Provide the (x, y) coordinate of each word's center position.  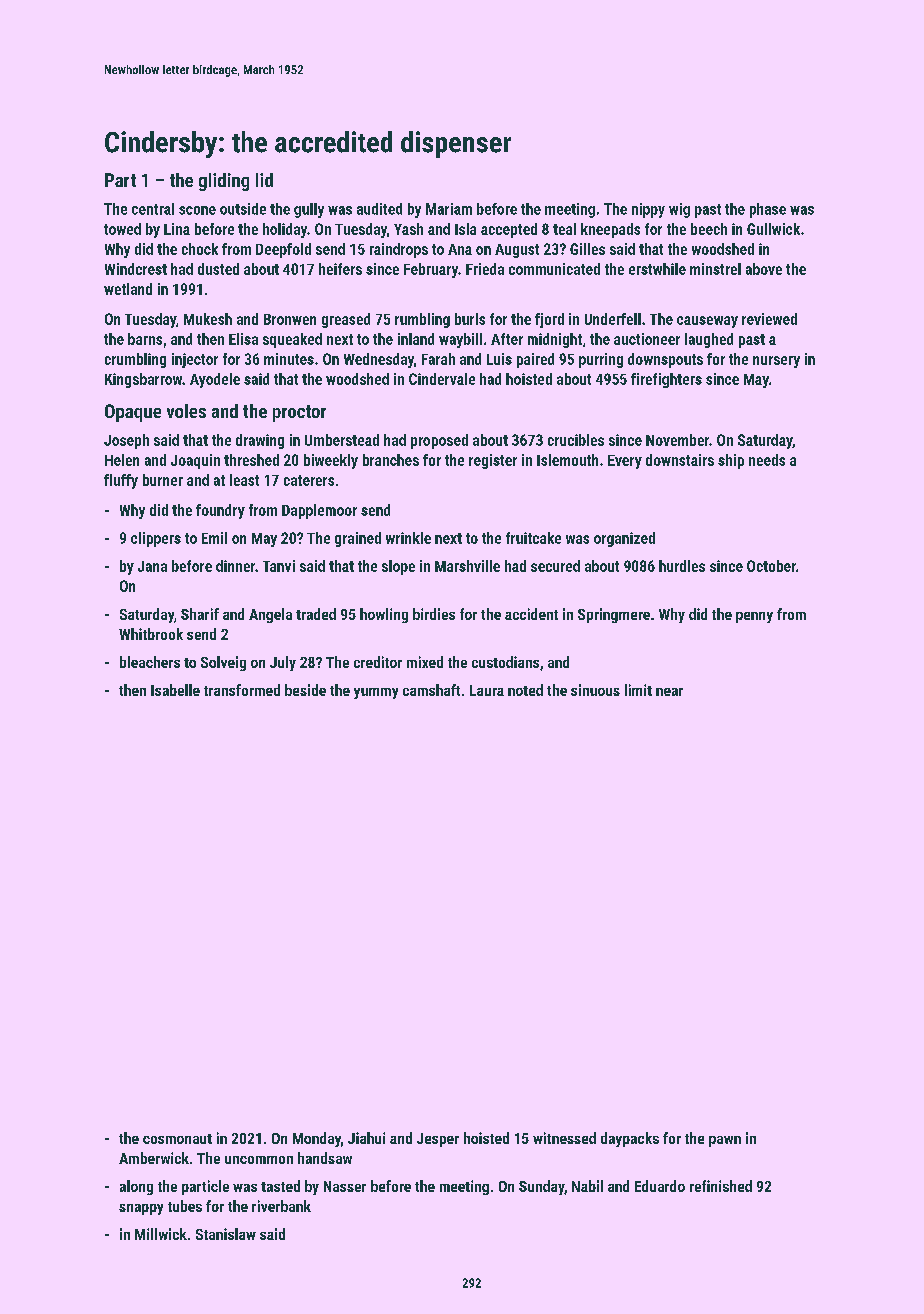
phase (768, 210)
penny (754, 617)
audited (379, 209)
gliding (224, 182)
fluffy (121, 481)
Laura (487, 690)
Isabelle (175, 690)
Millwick (161, 1234)
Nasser (345, 1186)
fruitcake (533, 538)
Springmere (614, 615)
